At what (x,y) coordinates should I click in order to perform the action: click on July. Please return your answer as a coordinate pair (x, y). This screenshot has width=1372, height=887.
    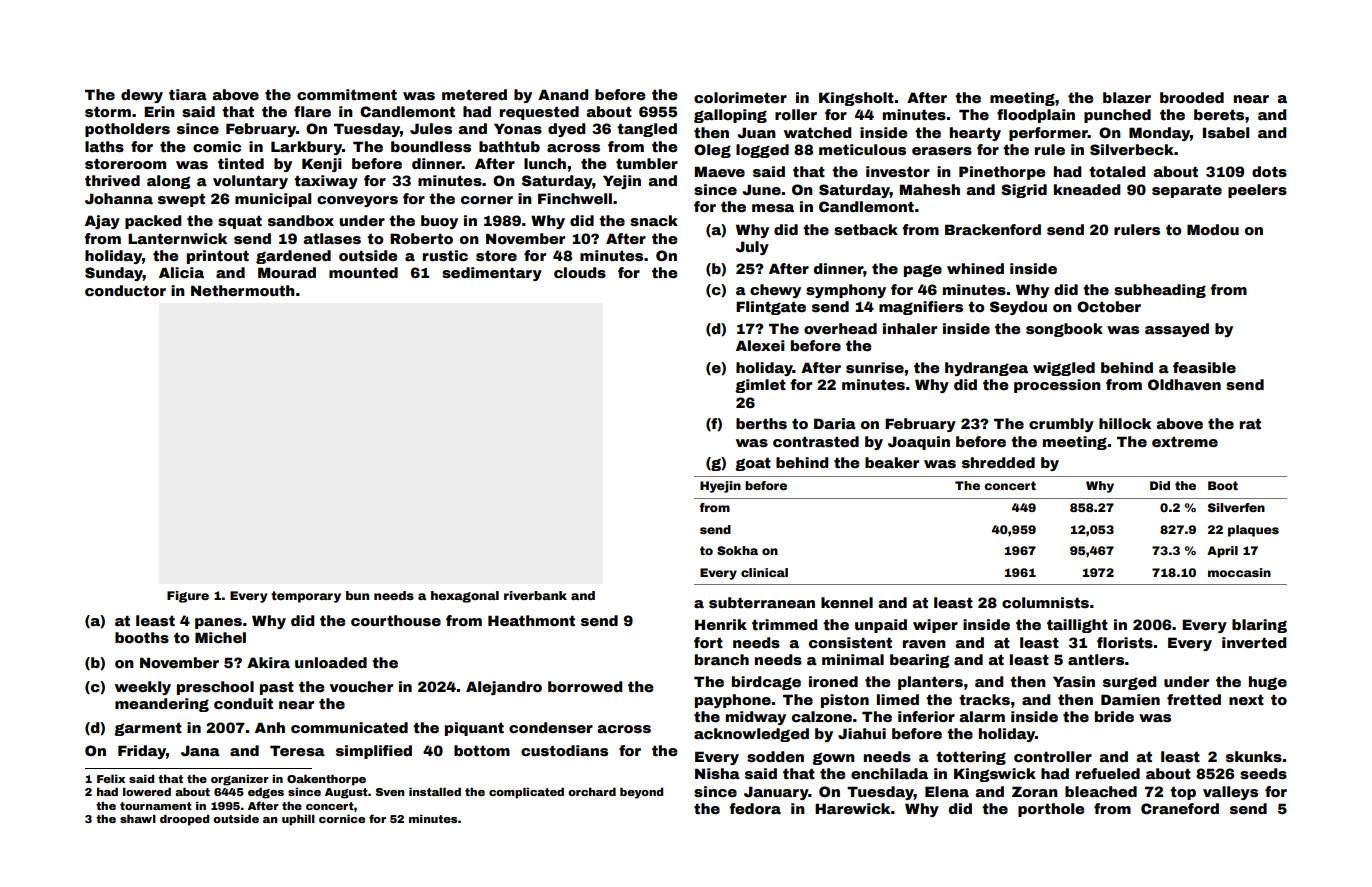
    Looking at the image, I should click on (752, 248).
